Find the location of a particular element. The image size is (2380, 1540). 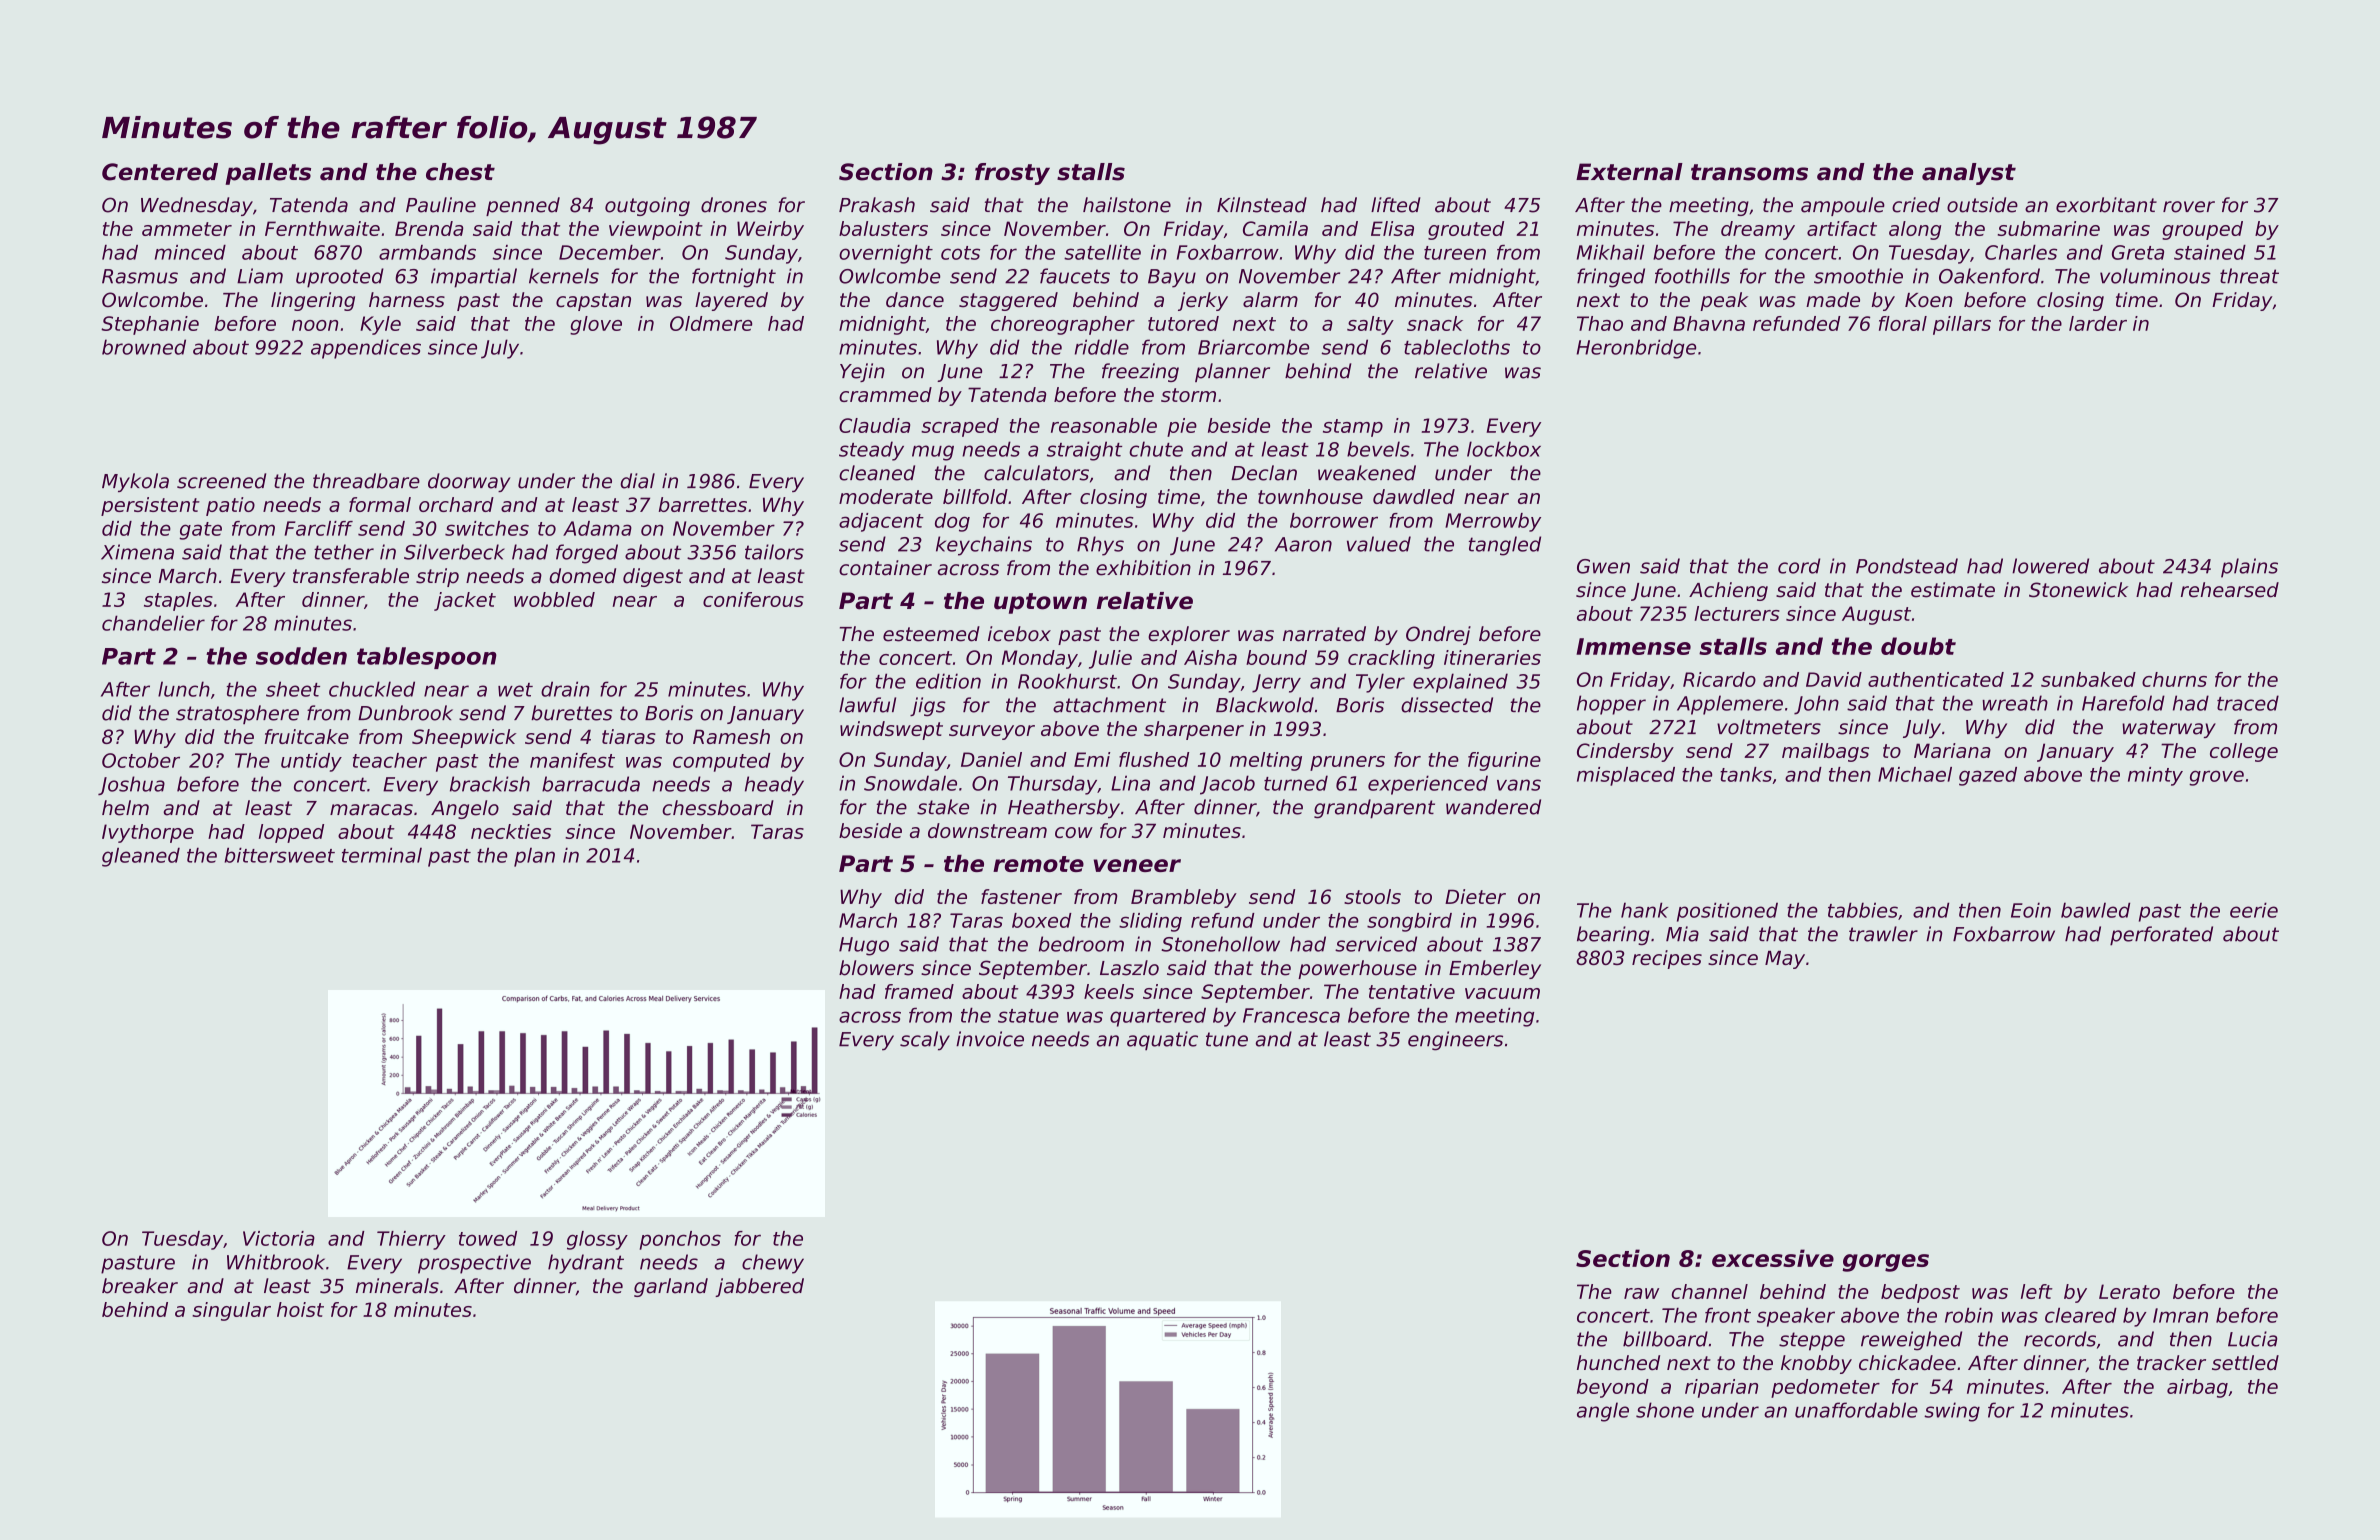

unaffordable is located at coordinates (1856, 1410).
